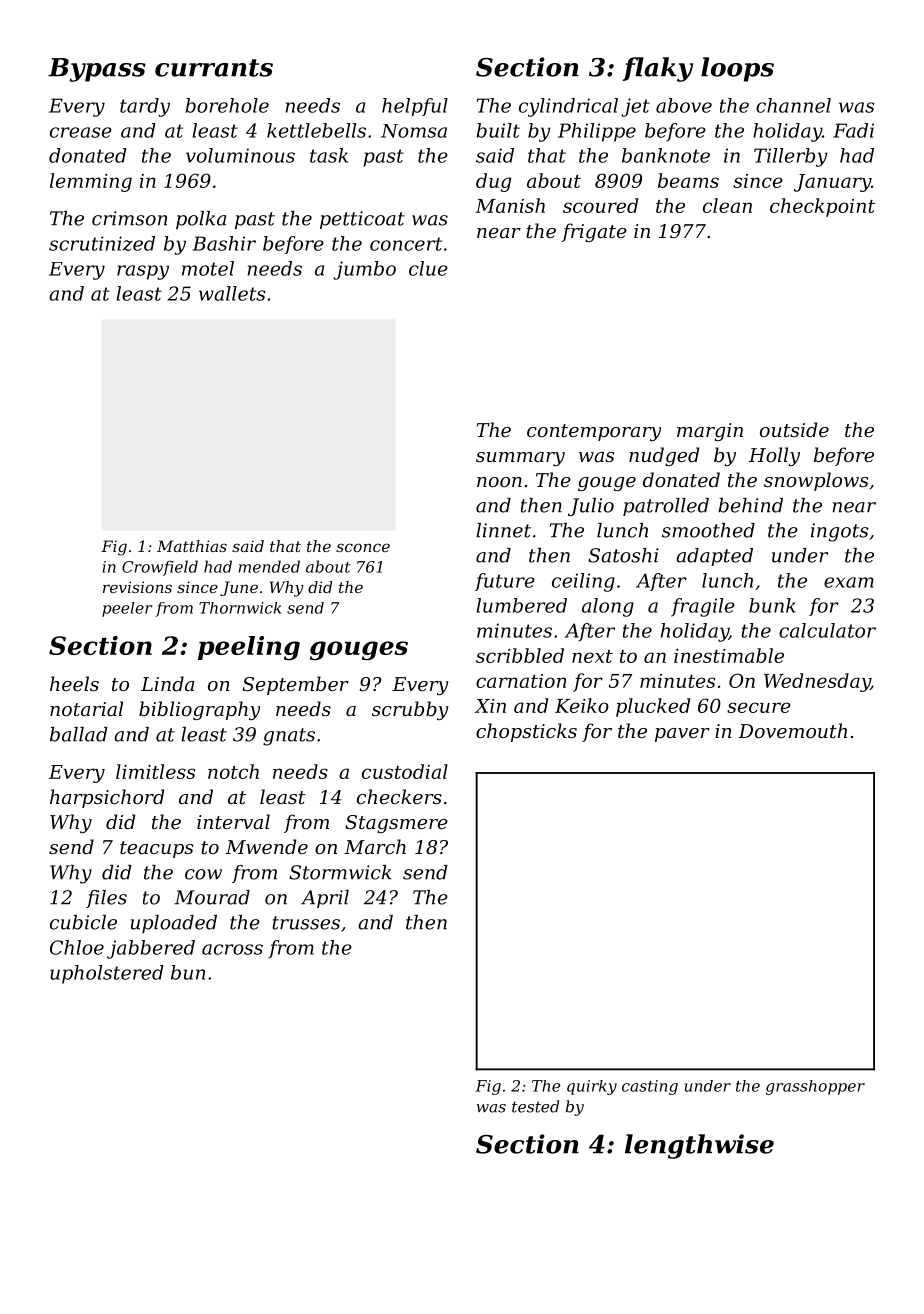 The image size is (924, 1314). I want to click on upholstered, so click(107, 974).
